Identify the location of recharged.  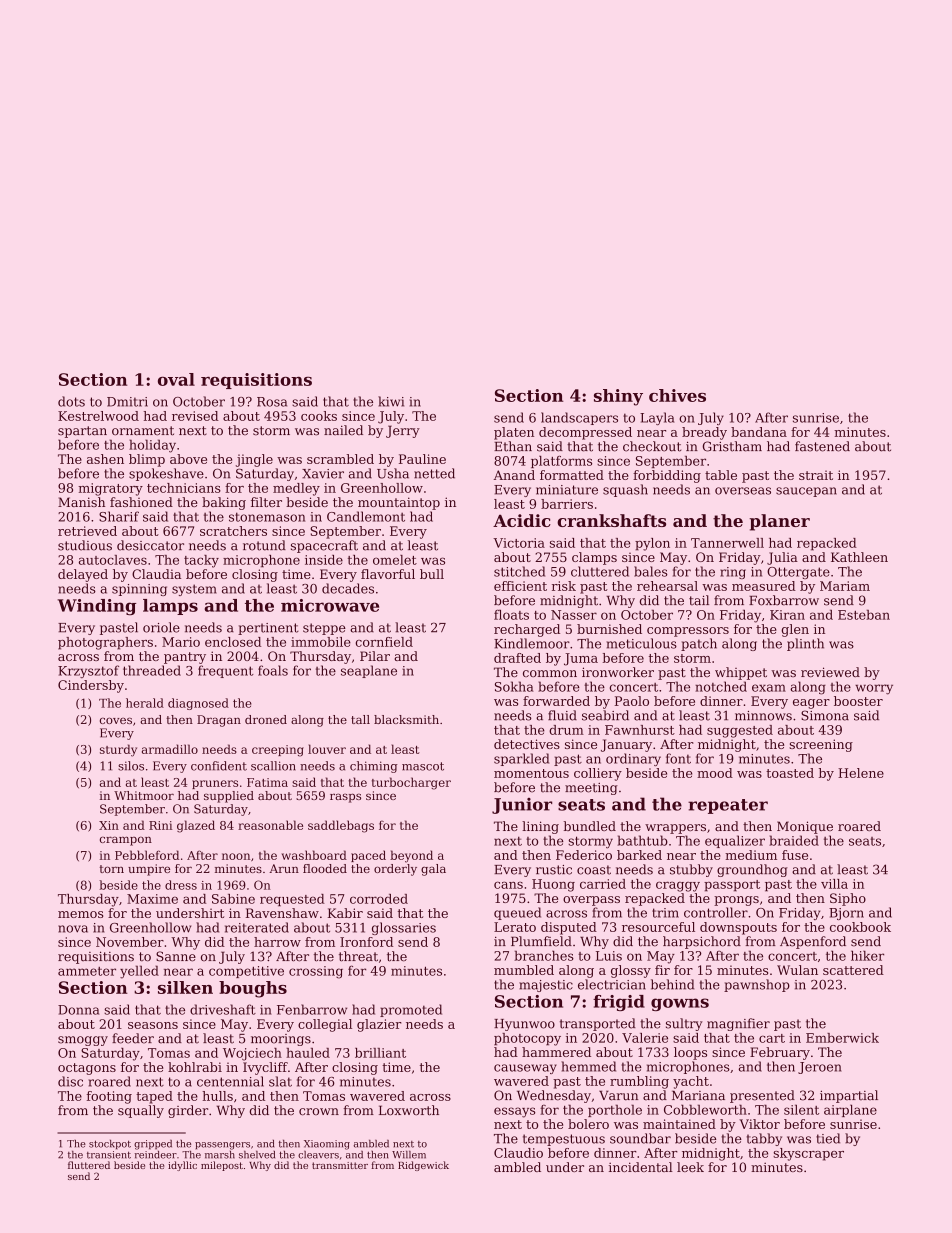
(527, 630).
